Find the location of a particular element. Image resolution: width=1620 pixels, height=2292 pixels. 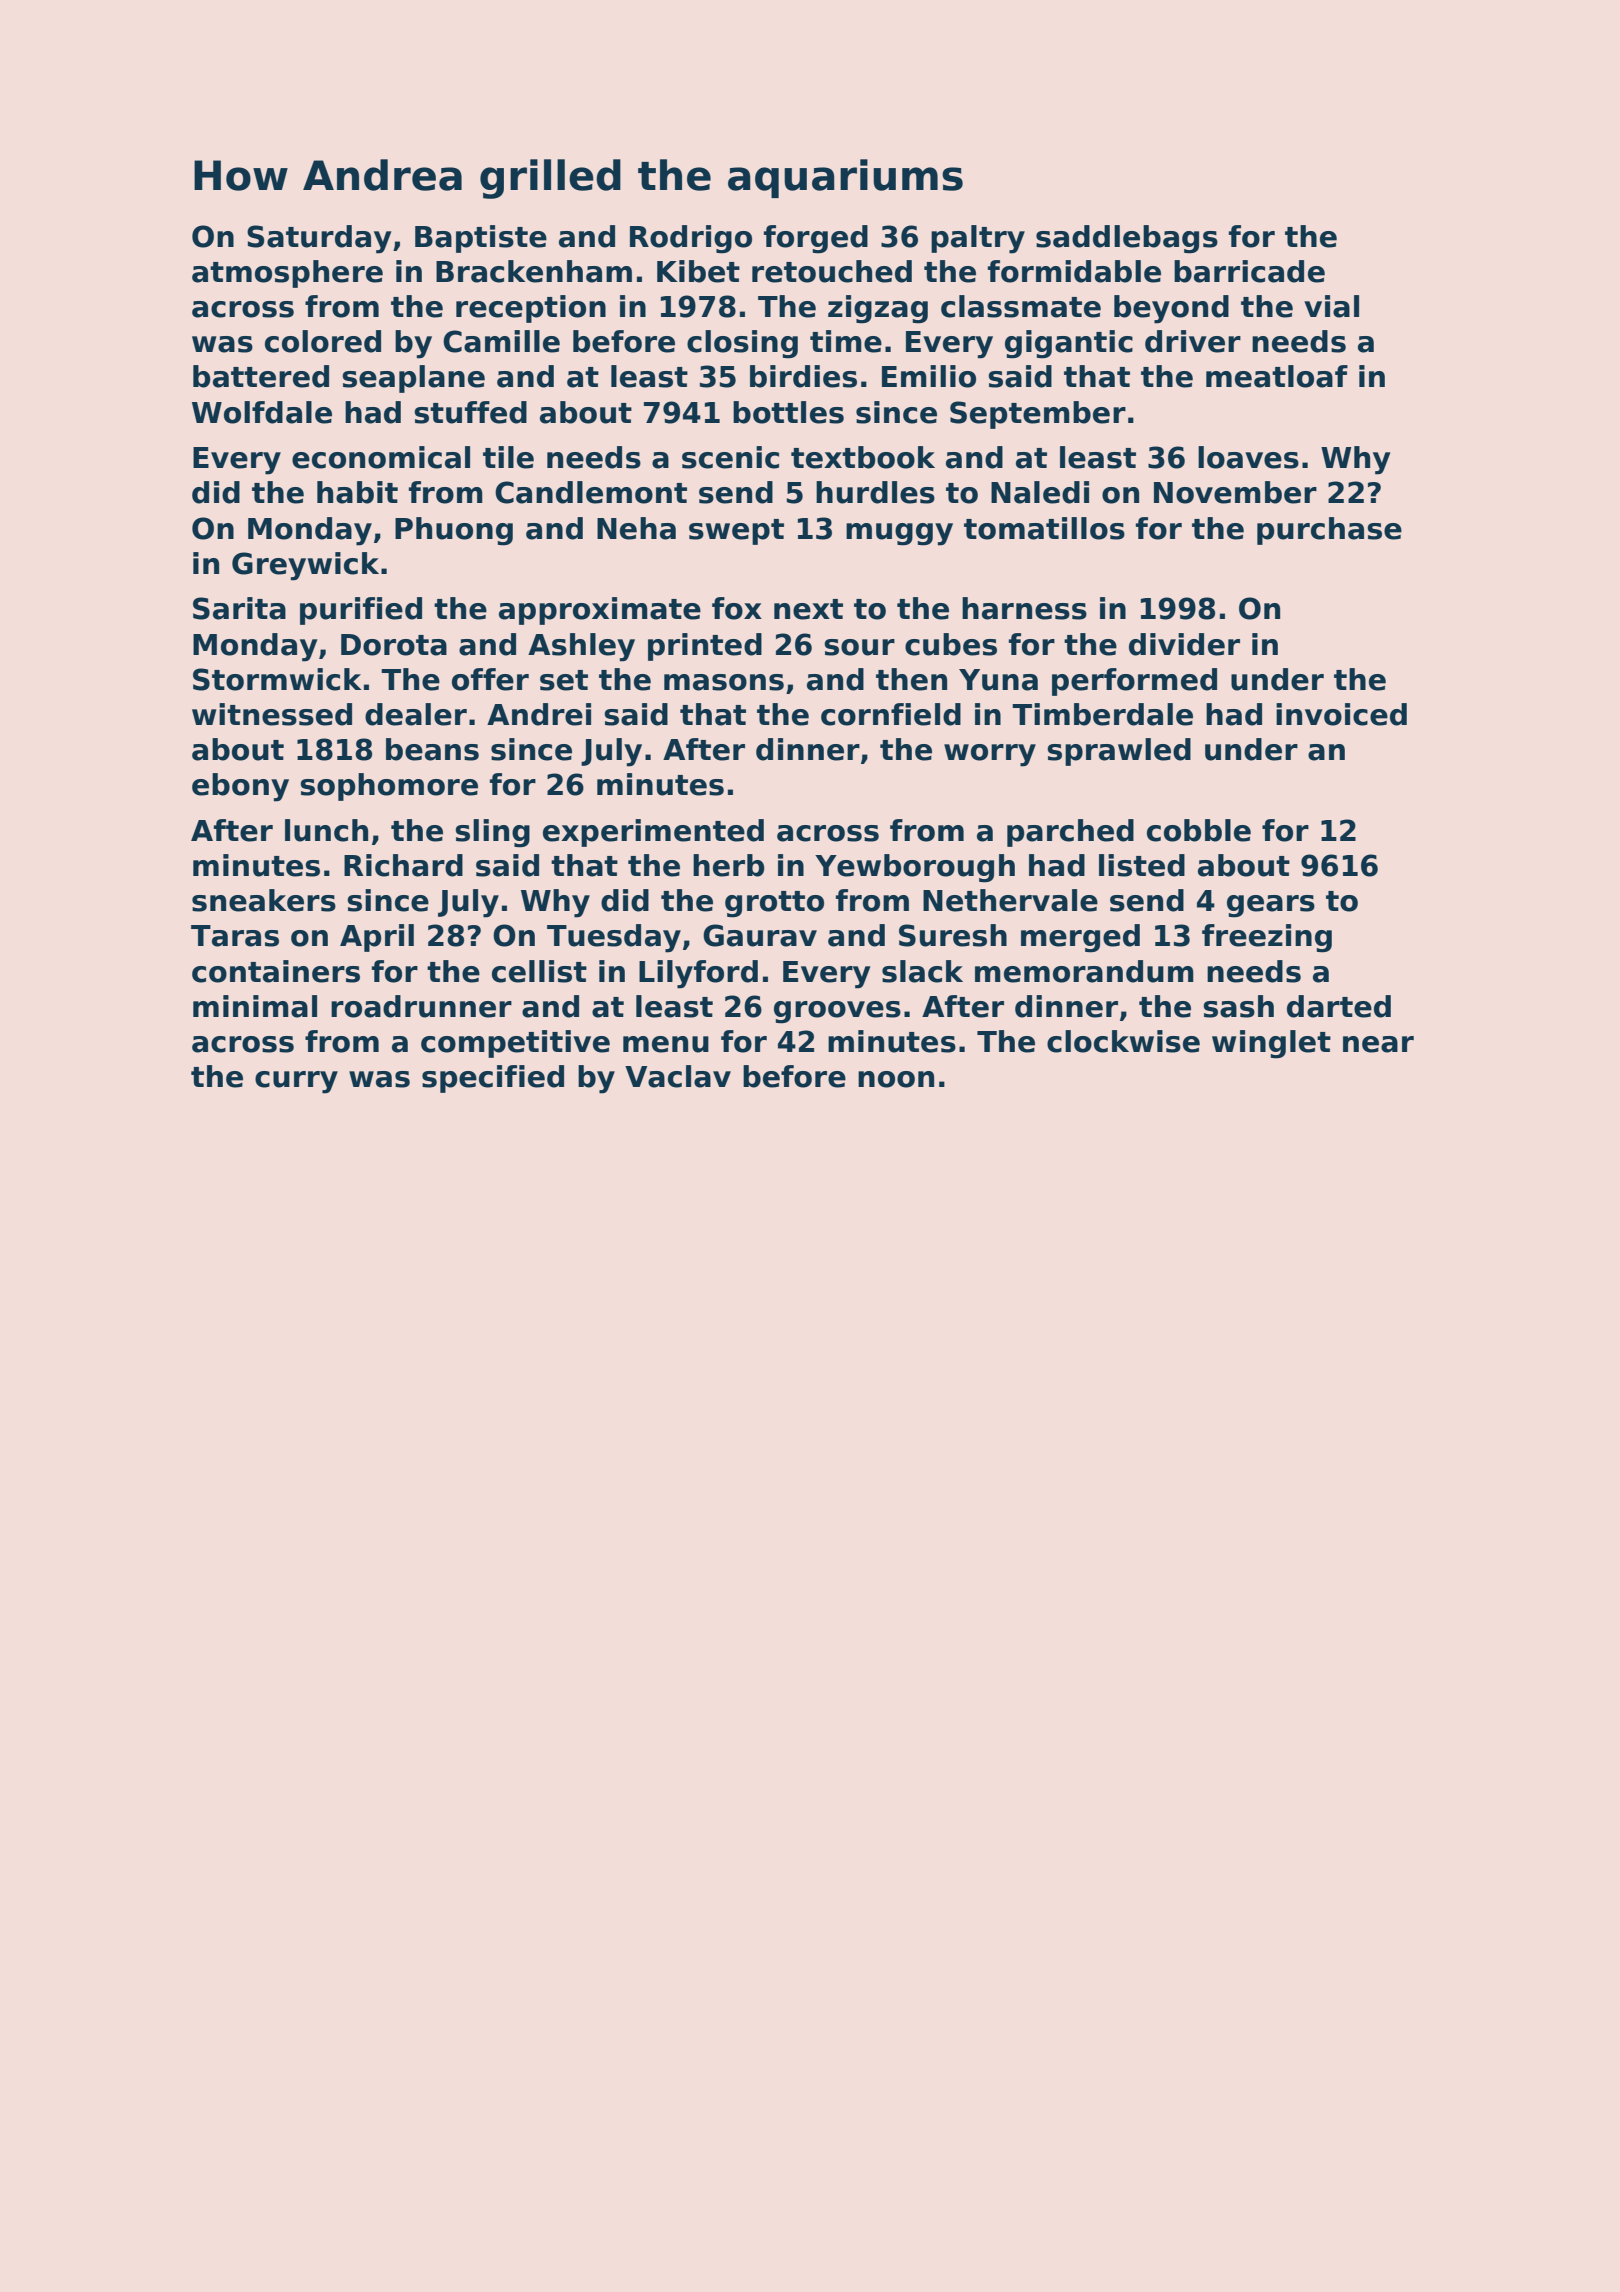

beans is located at coordinates (432, 749).
